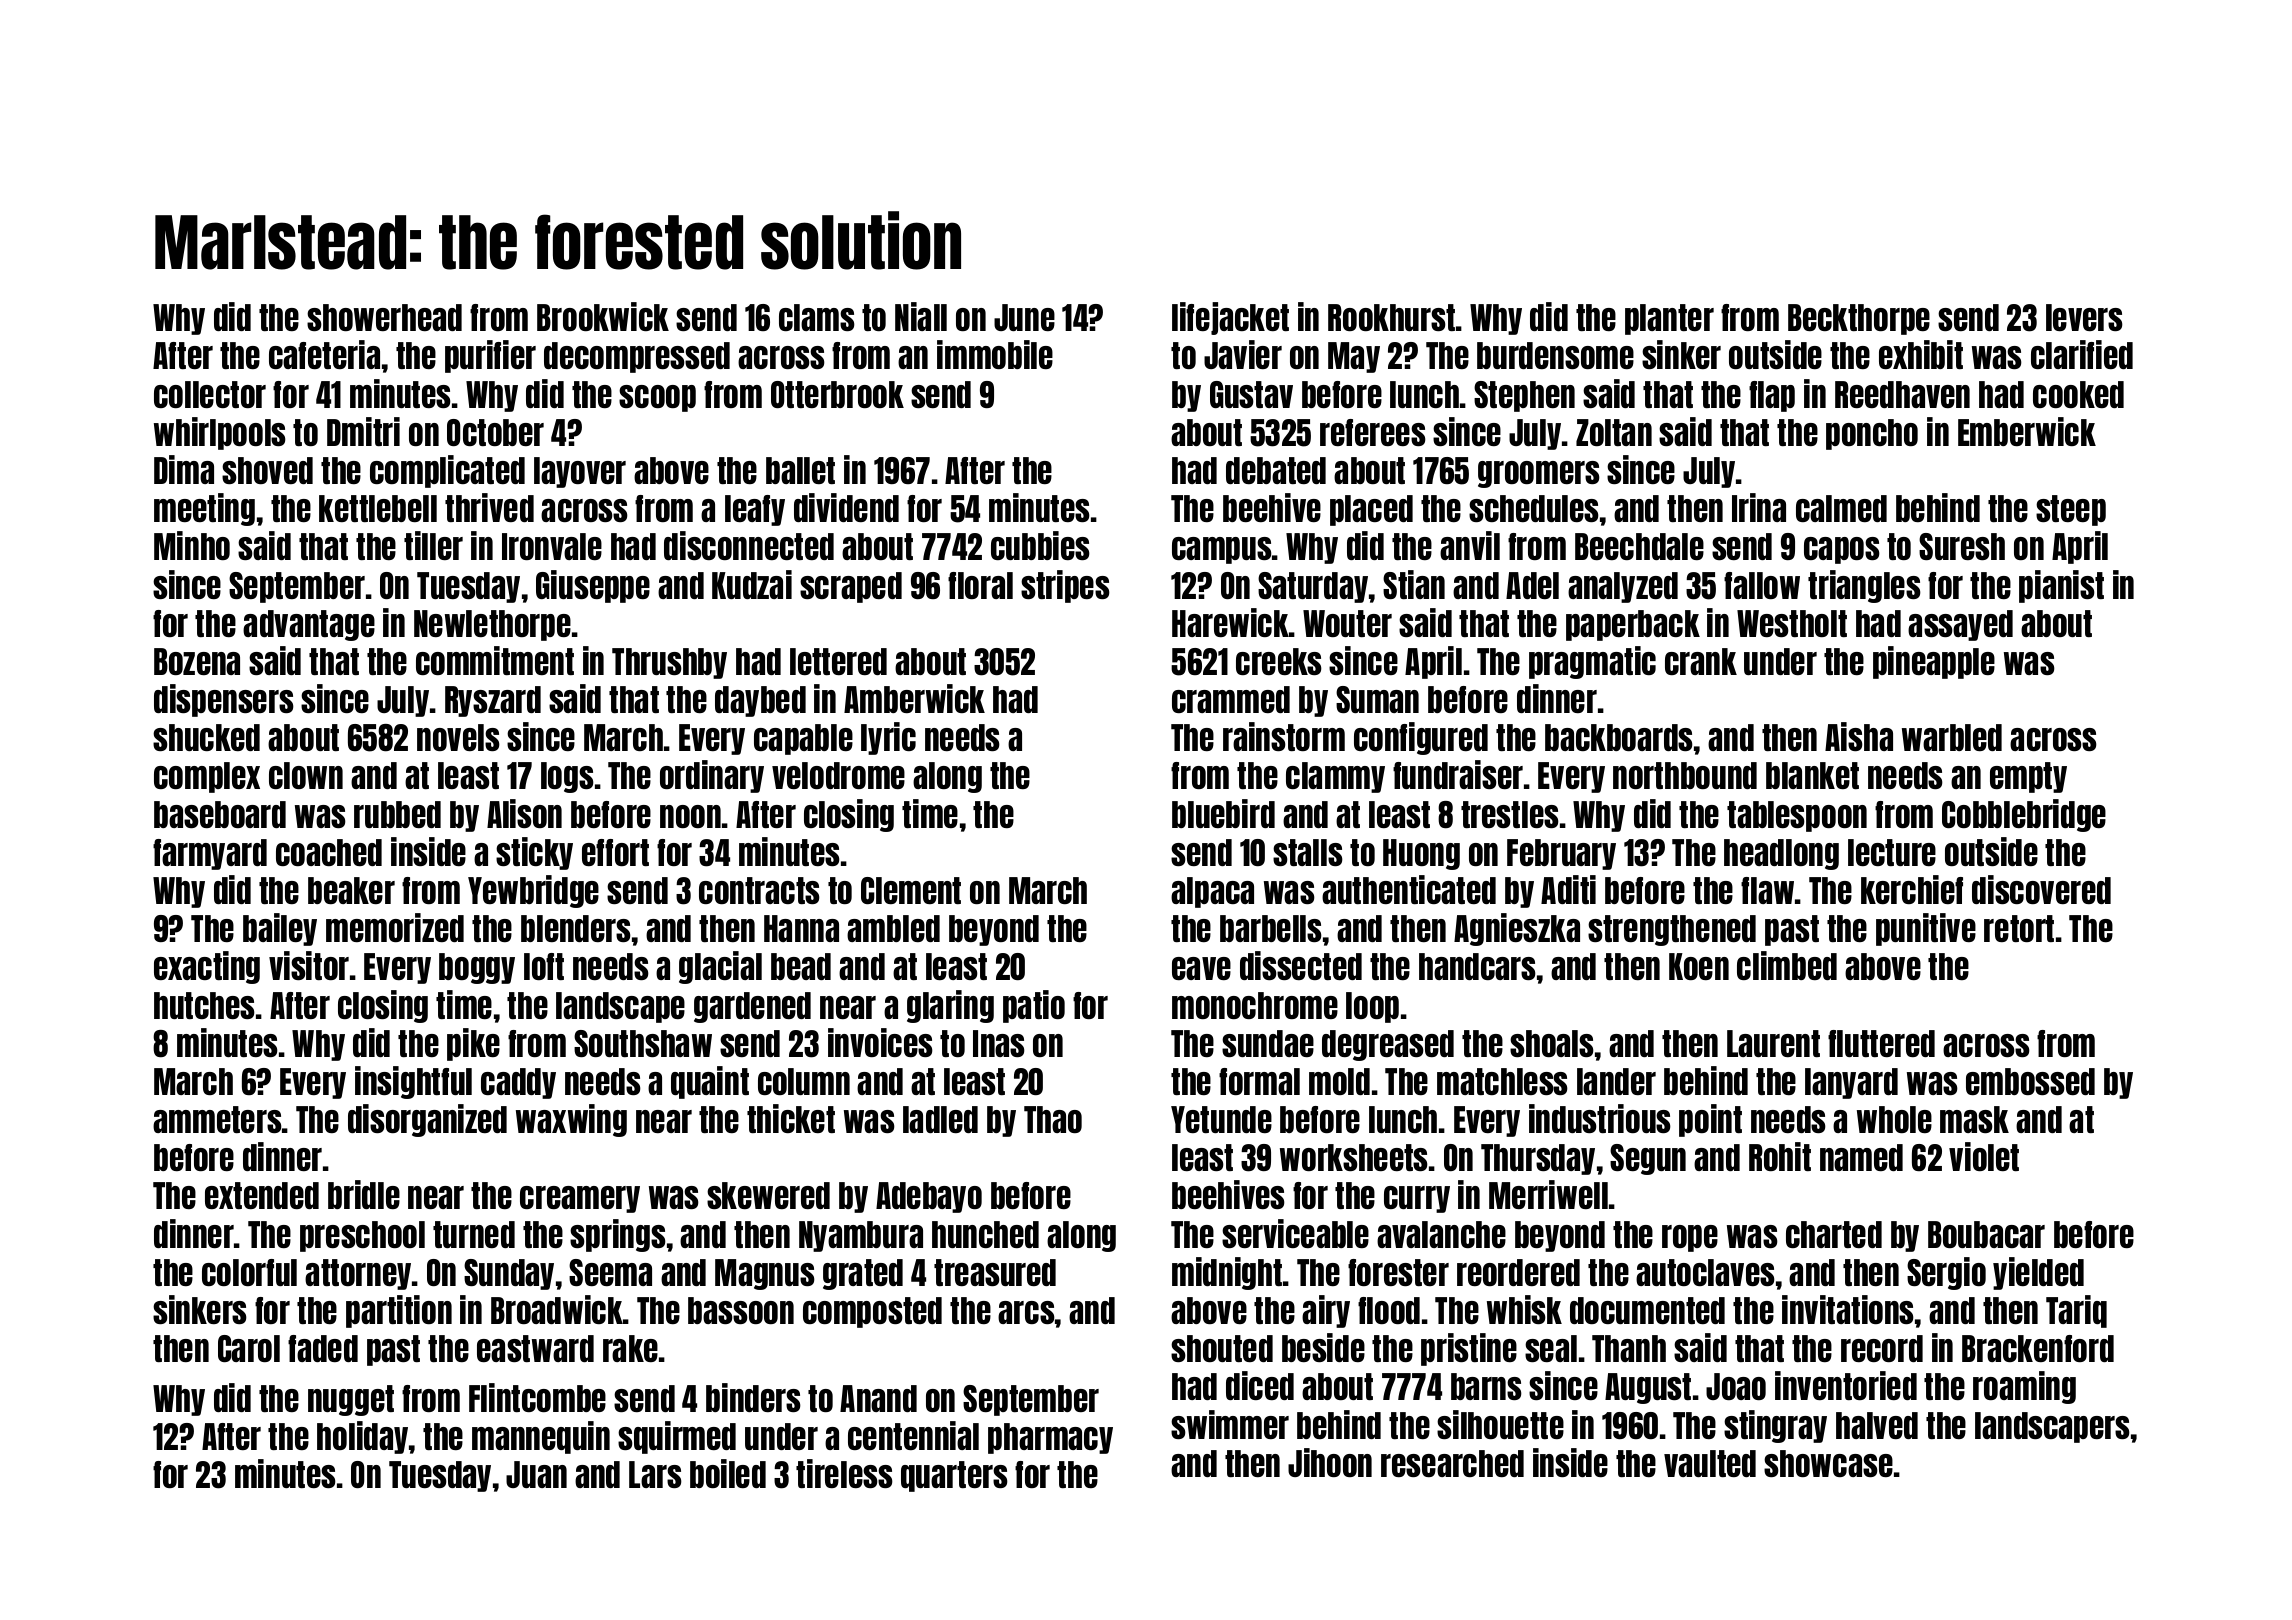 The height and width of the screenshot is (1620, 2292). What do you see at coordinates (536, 1474) in the screenshot?
I see `Juan` at bounding box center [536, 1474].
